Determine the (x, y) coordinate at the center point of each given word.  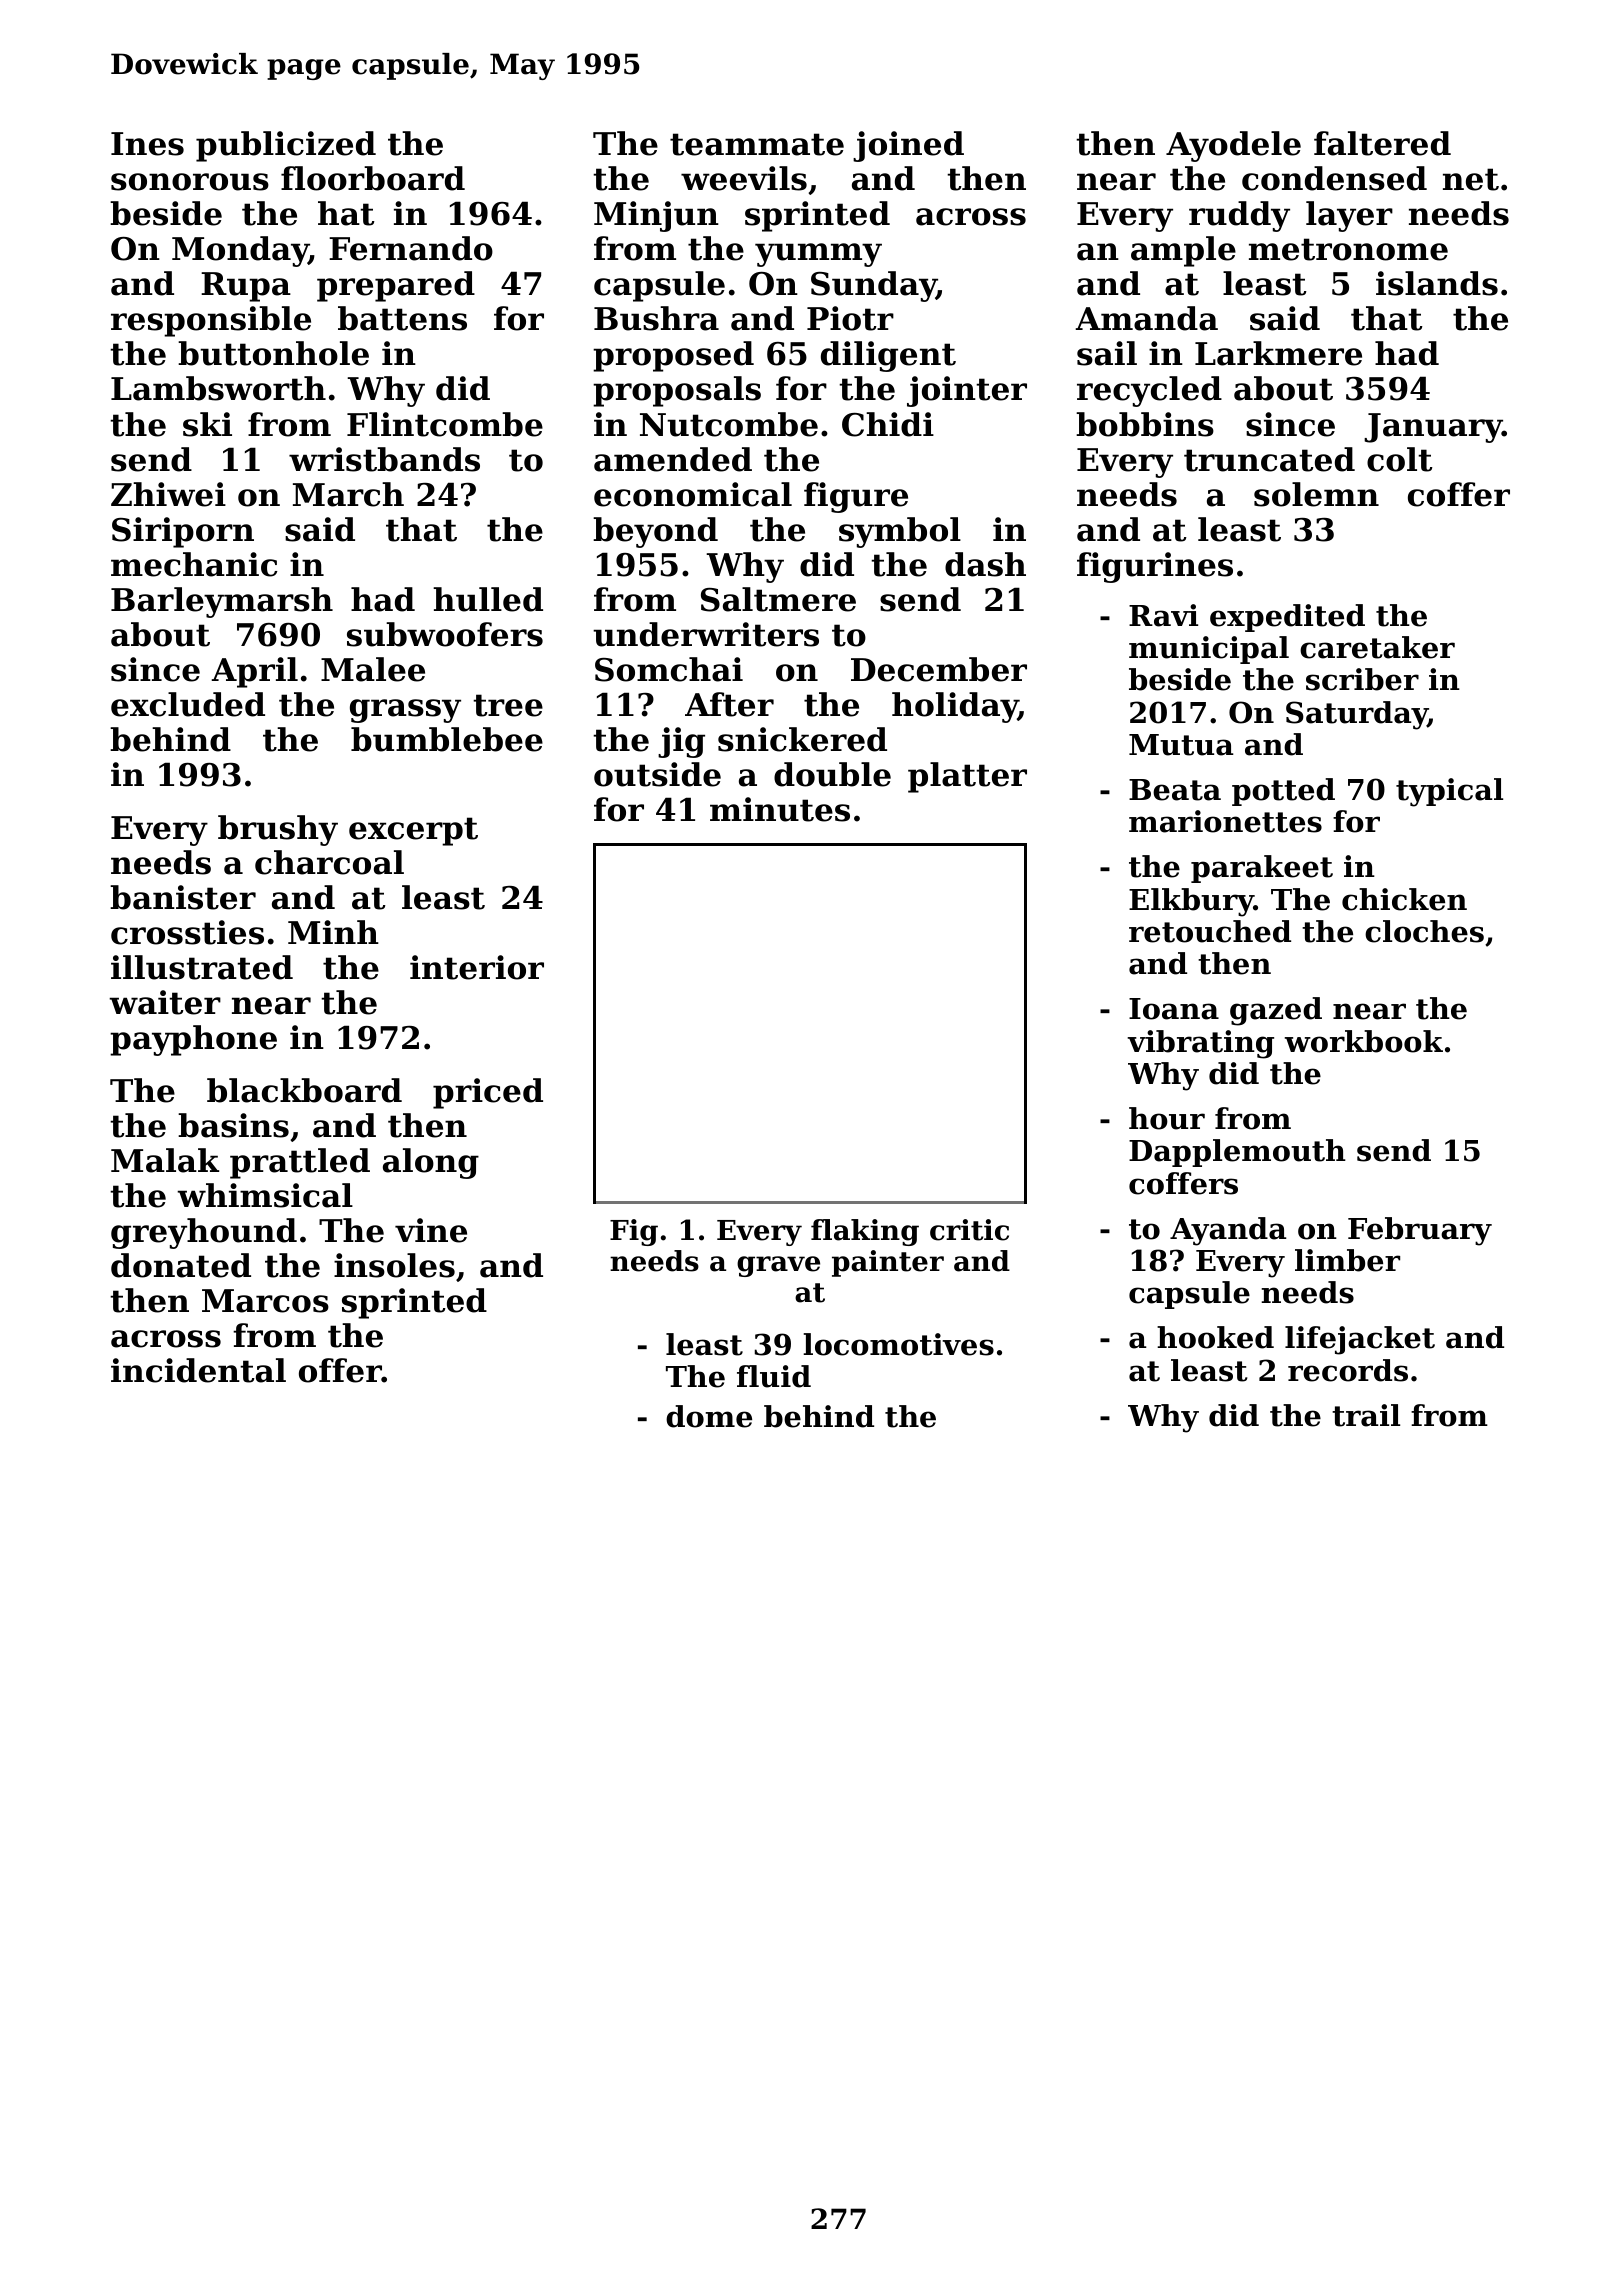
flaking (865, 1232)
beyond (655, 532)
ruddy (1239, 216)
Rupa (246, 287)
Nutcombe (729, 424)
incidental (198, 1370)
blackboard (304, 1090)
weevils (744, 178)
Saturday (1357, 715)
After (729, 704)
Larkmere (1278, 353)
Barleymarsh (222, 602)
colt (1399, 459)
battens (402, 318)
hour (1167, 1118)
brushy (278, 830)
